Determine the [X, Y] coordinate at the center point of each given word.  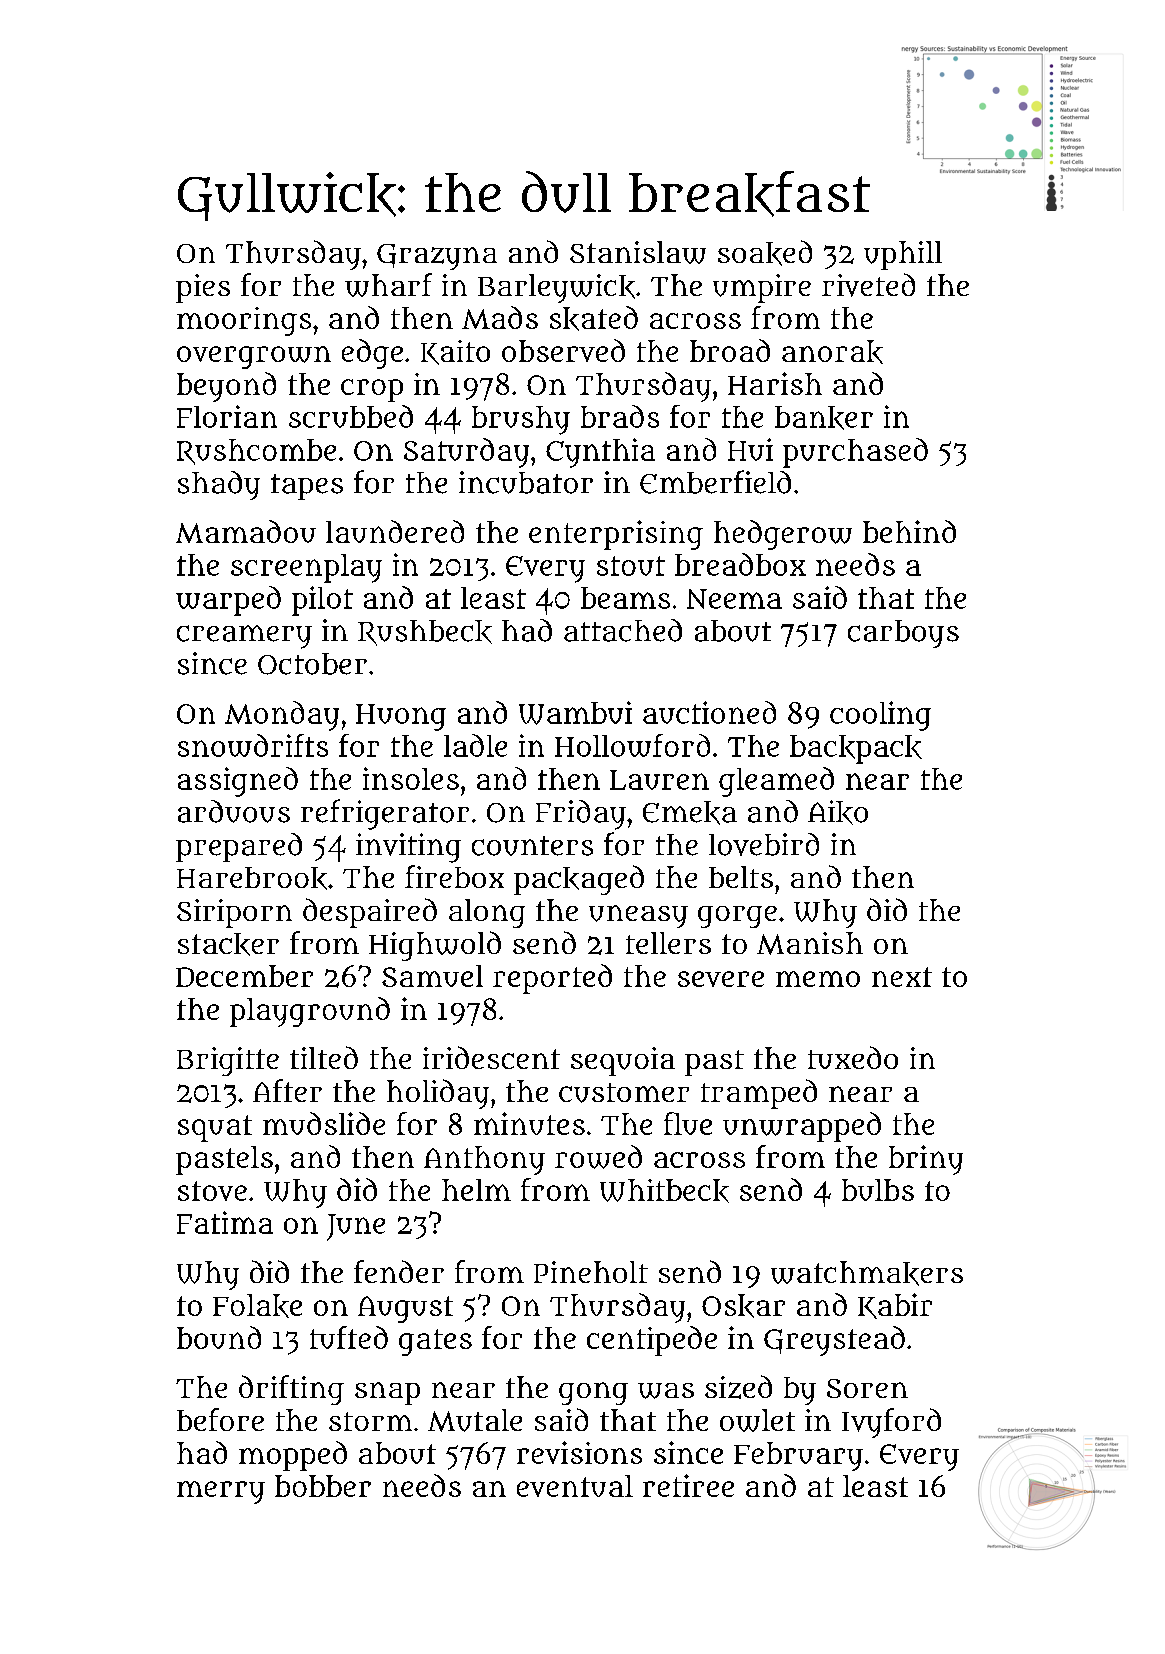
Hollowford [632, 745]
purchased [855, 453]
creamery [244, 637]
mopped [293, 1456]
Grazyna [437, 257]
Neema [734, 599]
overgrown [254, 357]
